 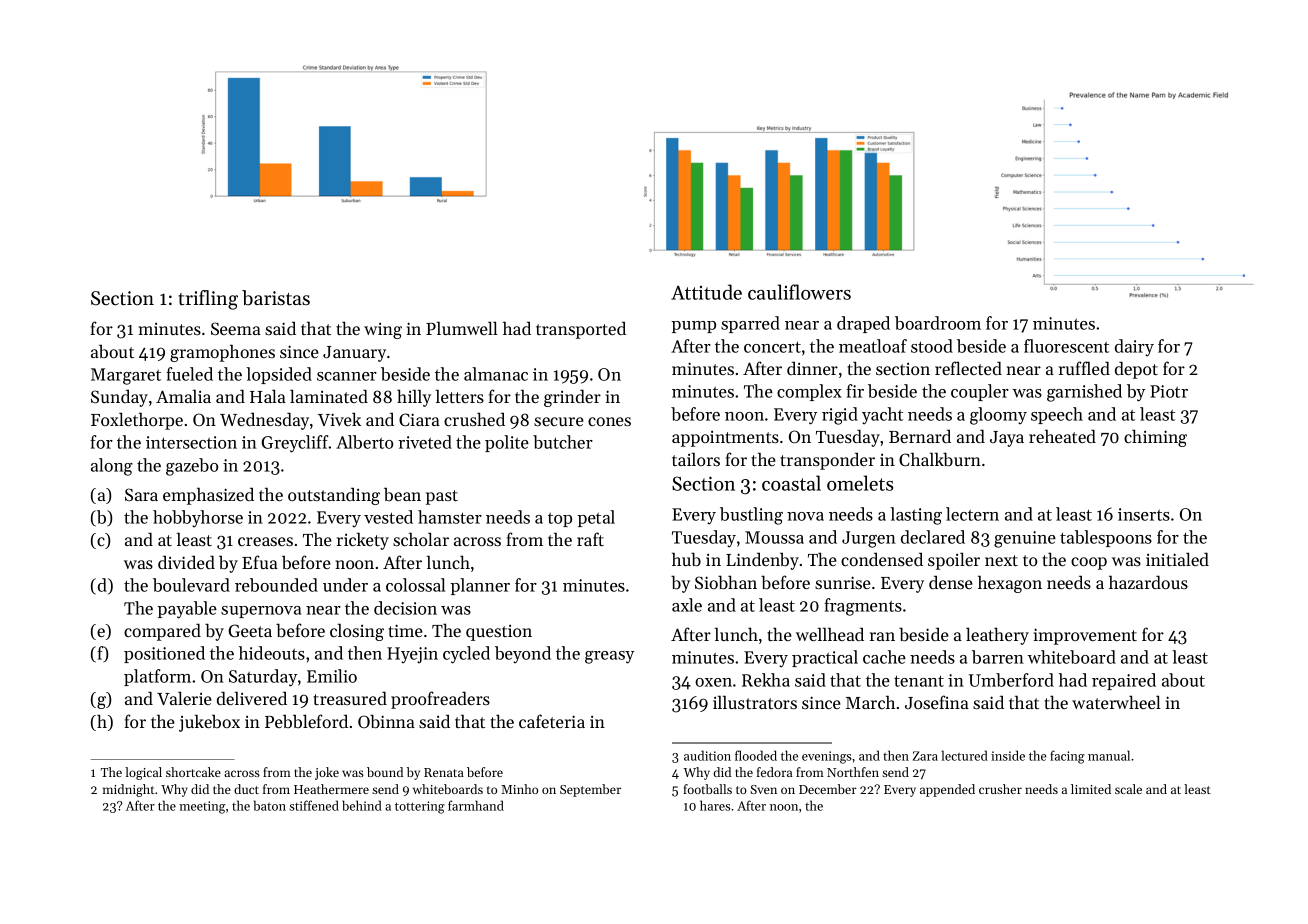 What do you see at coordinates (809, 392) in the screenshot?
I see `complex` at bounding box center [809, 392].
